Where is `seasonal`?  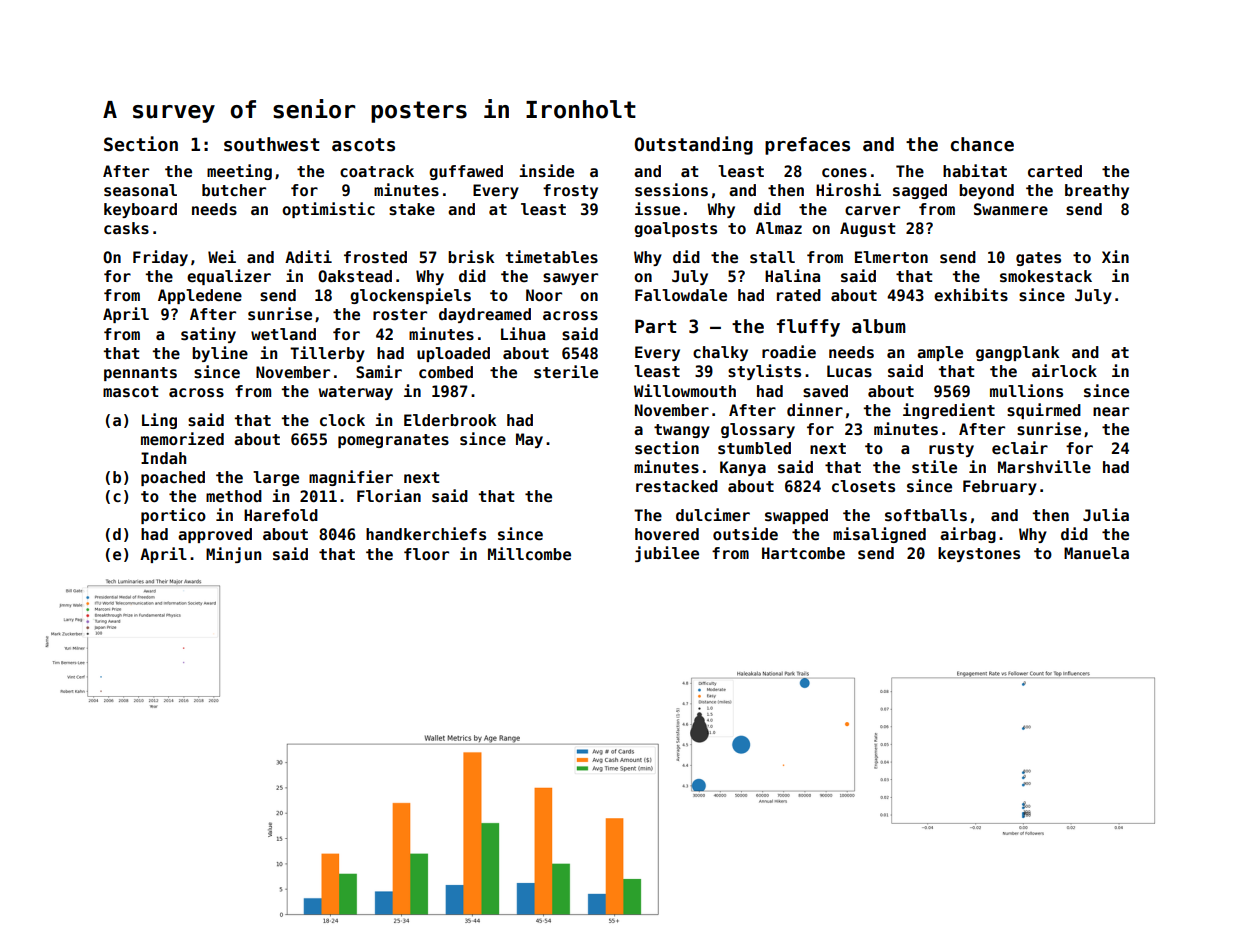 seasonal is located at coordinates (140, 190).
